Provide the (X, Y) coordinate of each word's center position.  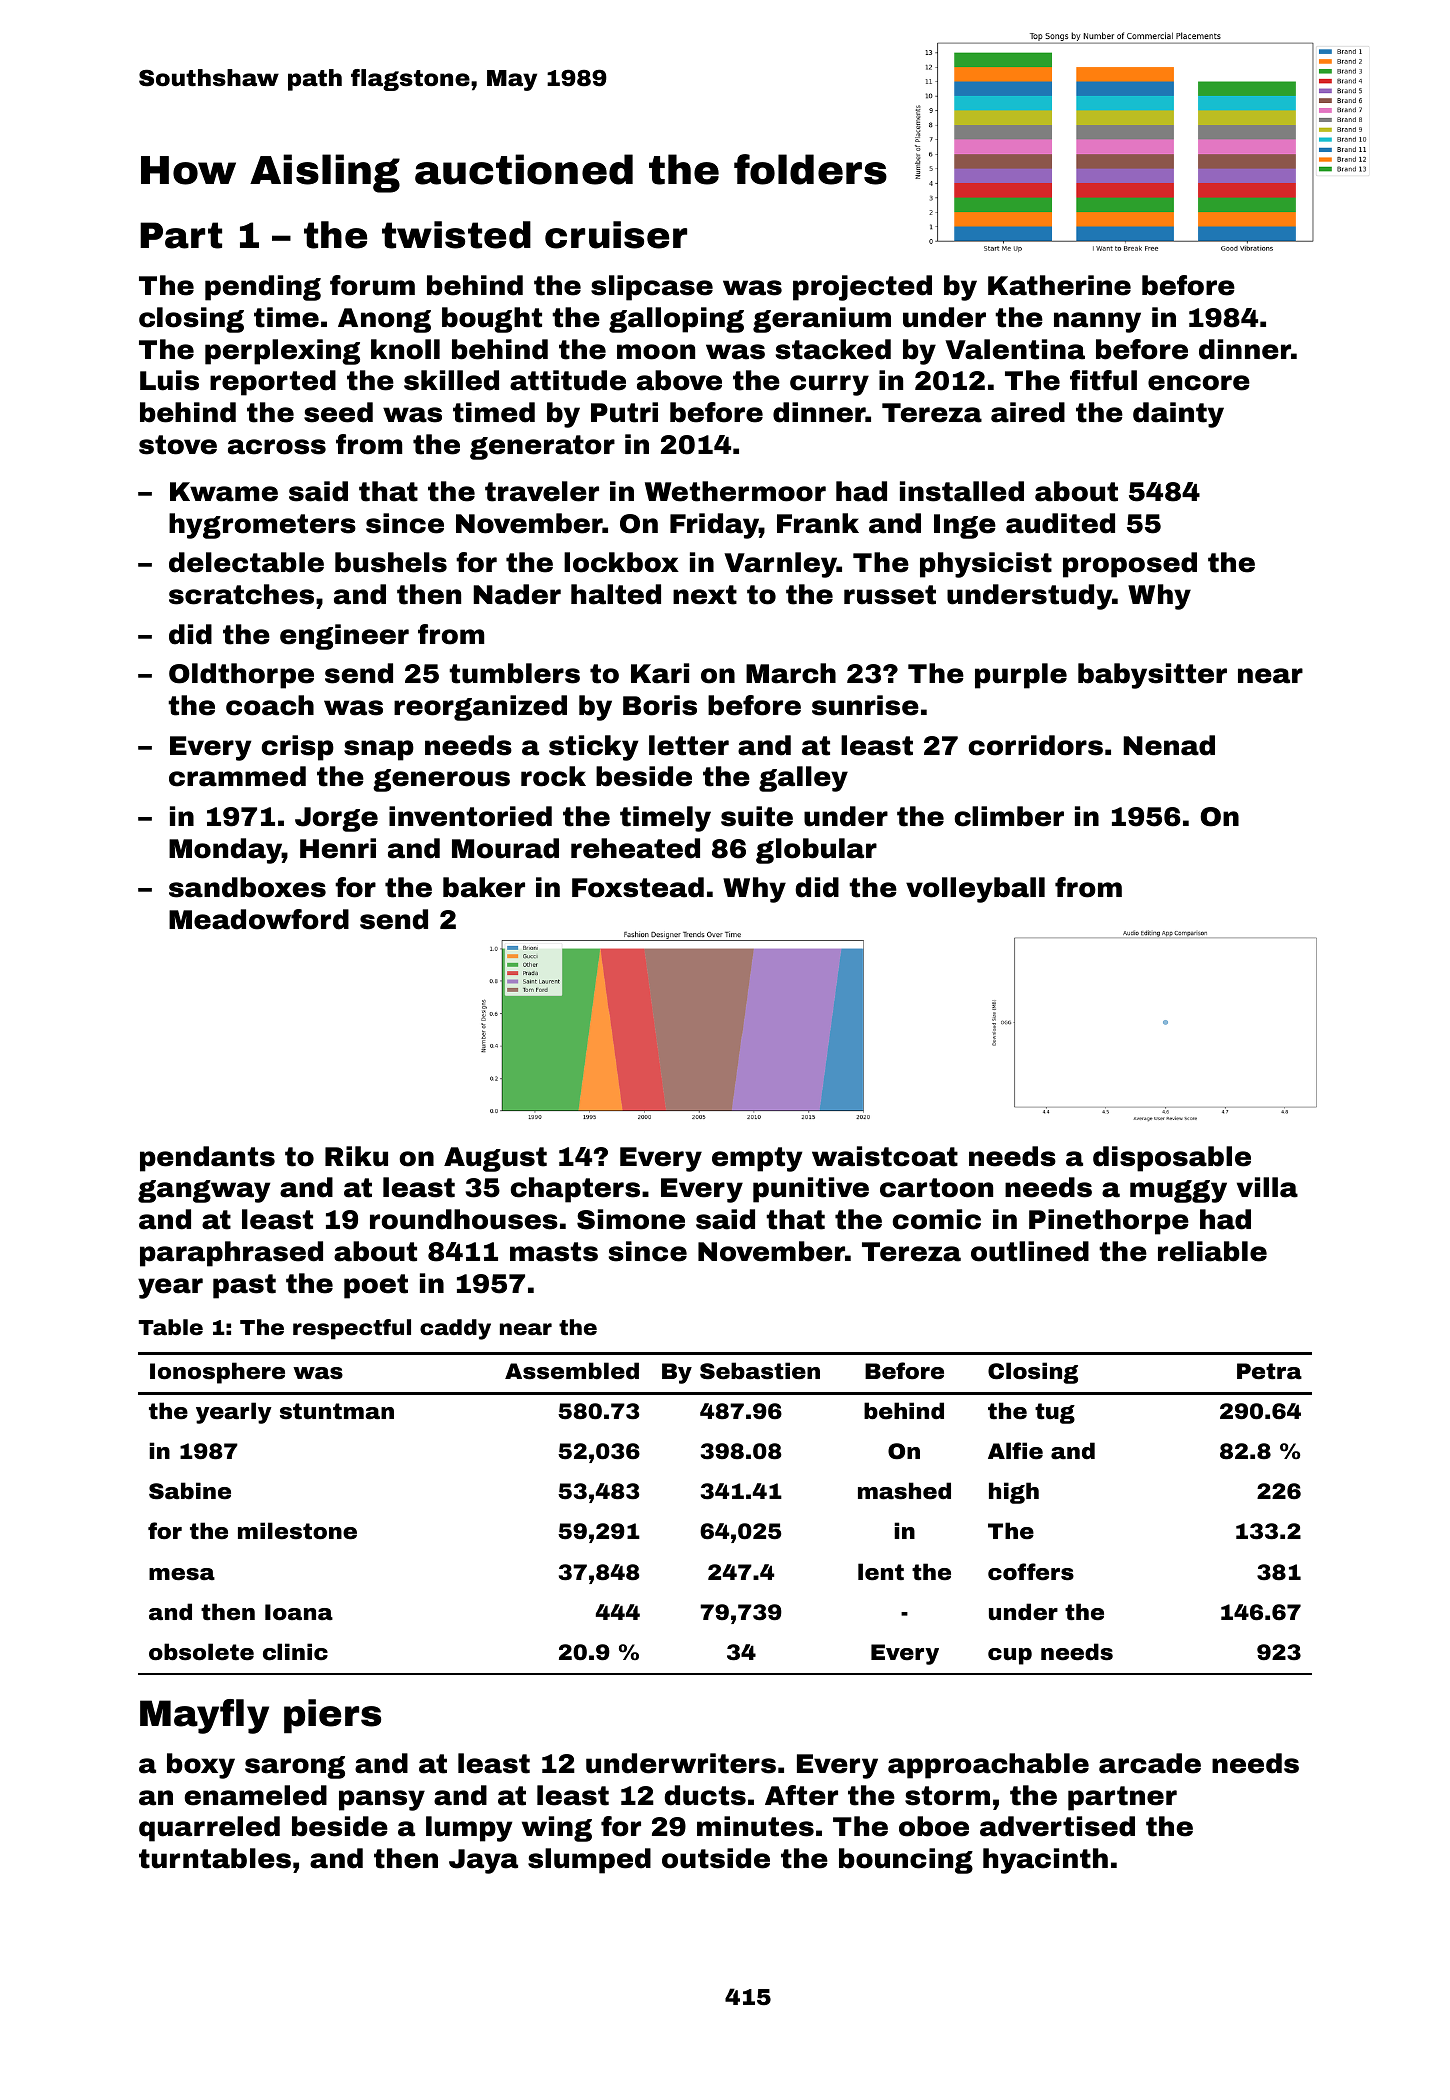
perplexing (282, 352)
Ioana (299, 1612)
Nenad (1169, 745)
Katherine (1059, 285)
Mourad (505, 848)
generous (441, 780)
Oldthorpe (241, 676)
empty (757, 1159)
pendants (207, 1159)
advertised (1057, 1826)
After (801, 1795)
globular (816, 851)
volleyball (975, 890)
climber (1009, 816)
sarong (295, 1767)
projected (862, 288)
